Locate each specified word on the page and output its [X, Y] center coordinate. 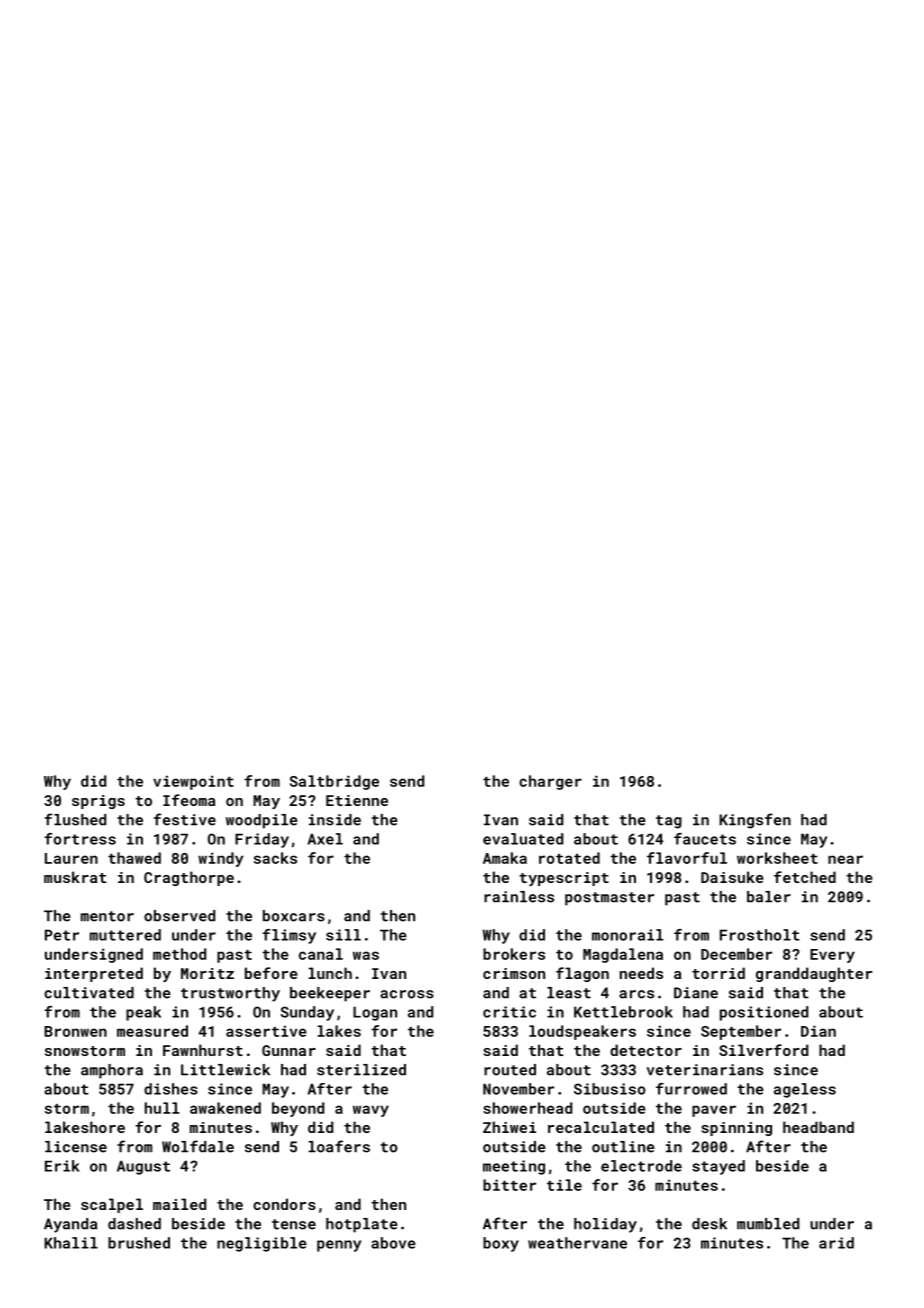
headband [818, 1127]
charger [550, 782]
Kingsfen [755, 821]
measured [152, 1031]
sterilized [361, 1070]
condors [284, 1204]
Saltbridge [334, 782]
